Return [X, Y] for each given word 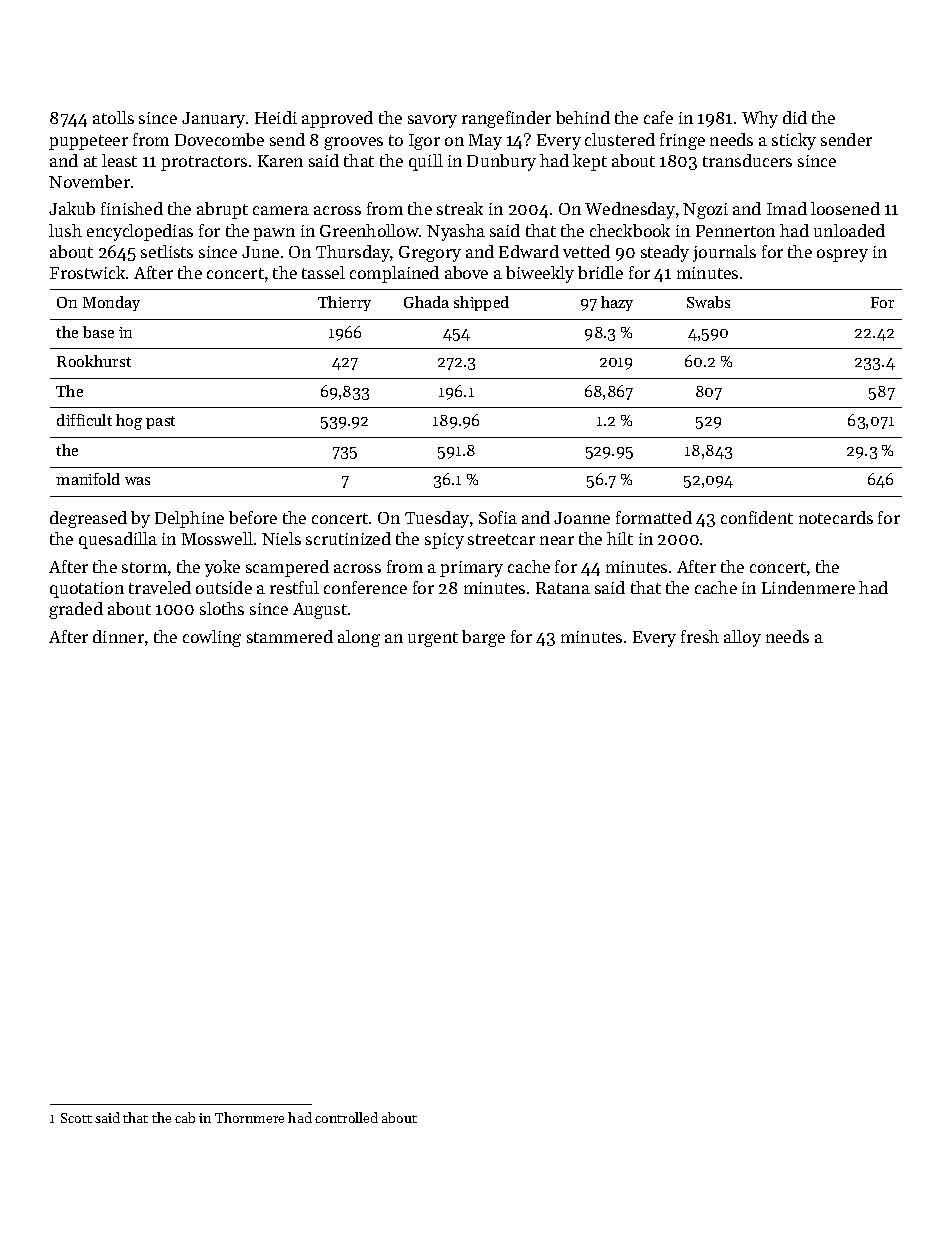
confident [757, 517]
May [485, 142]
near [557, 540]
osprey [842, 255]
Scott [76, 1118]
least [119, 160]
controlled [346, 1117]
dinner [118, 636]
